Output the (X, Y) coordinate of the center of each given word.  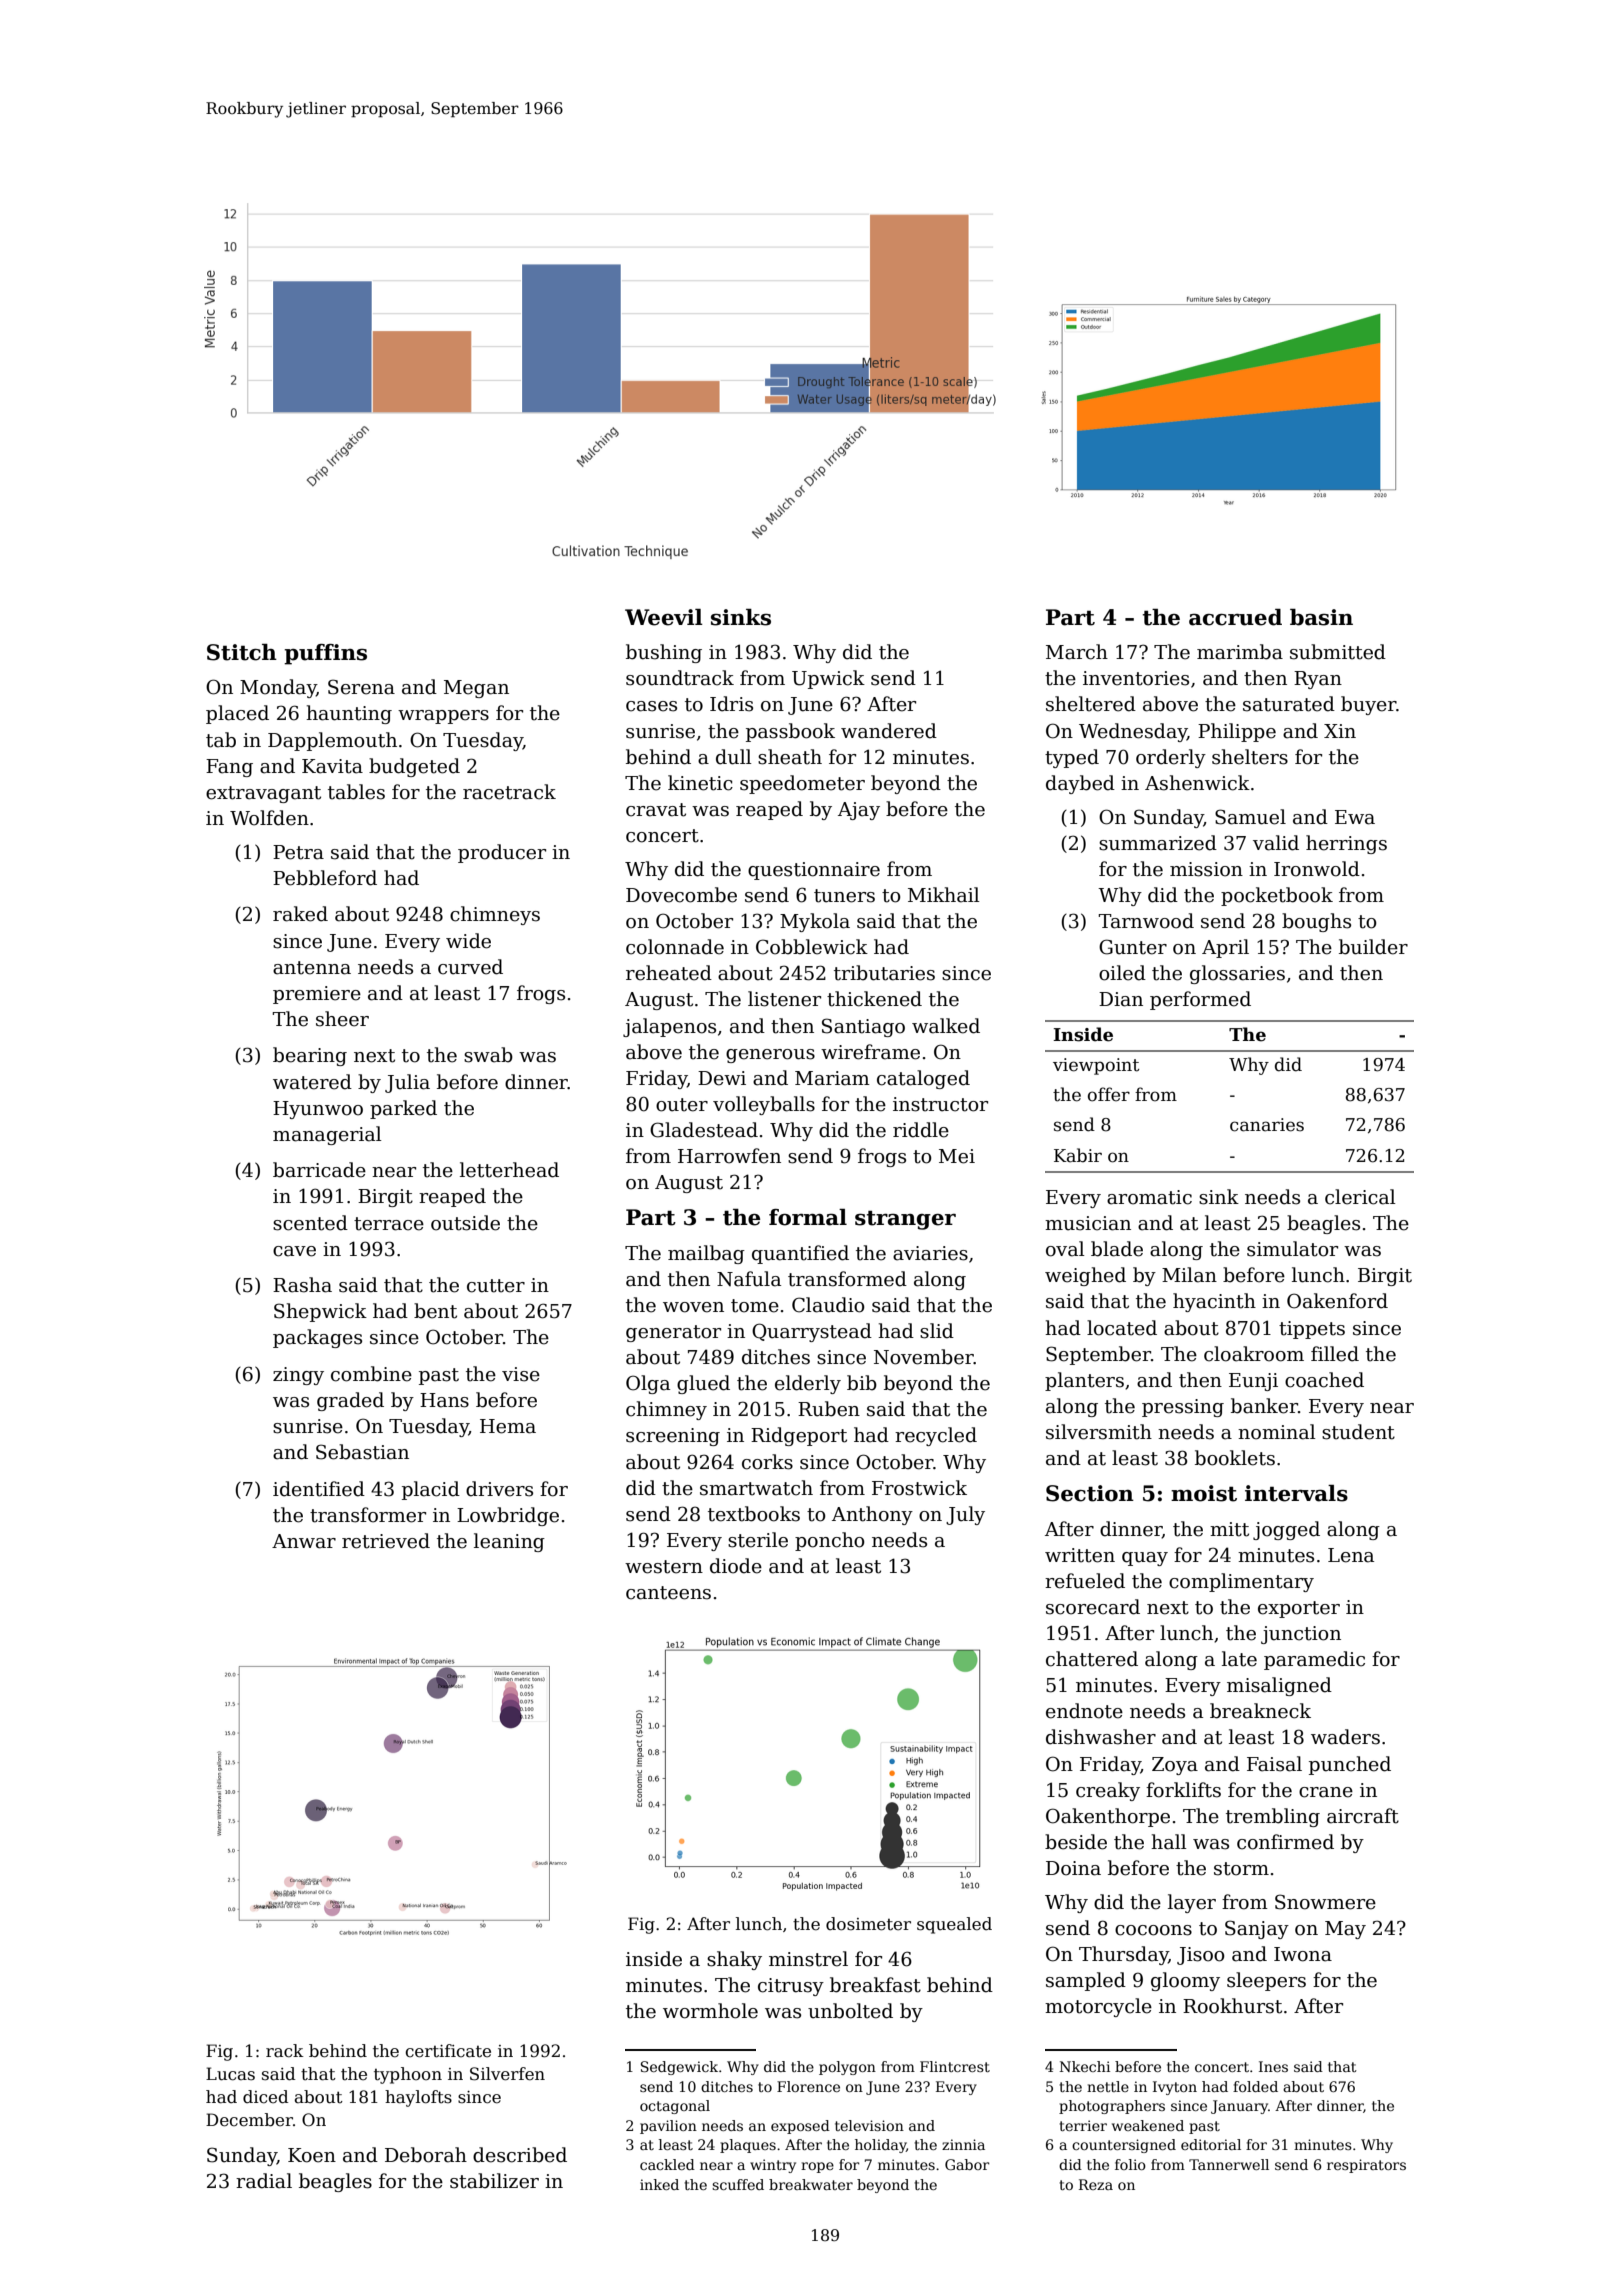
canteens (668, 1593)
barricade (319, 1170)
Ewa (1355, 817)
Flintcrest (955, 2066)
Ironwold (1317, 869)
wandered (889, 731)
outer (682, 1105)
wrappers (443, 717)
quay (1145, 1559)
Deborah (426, 2155)
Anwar (304, 1541)
